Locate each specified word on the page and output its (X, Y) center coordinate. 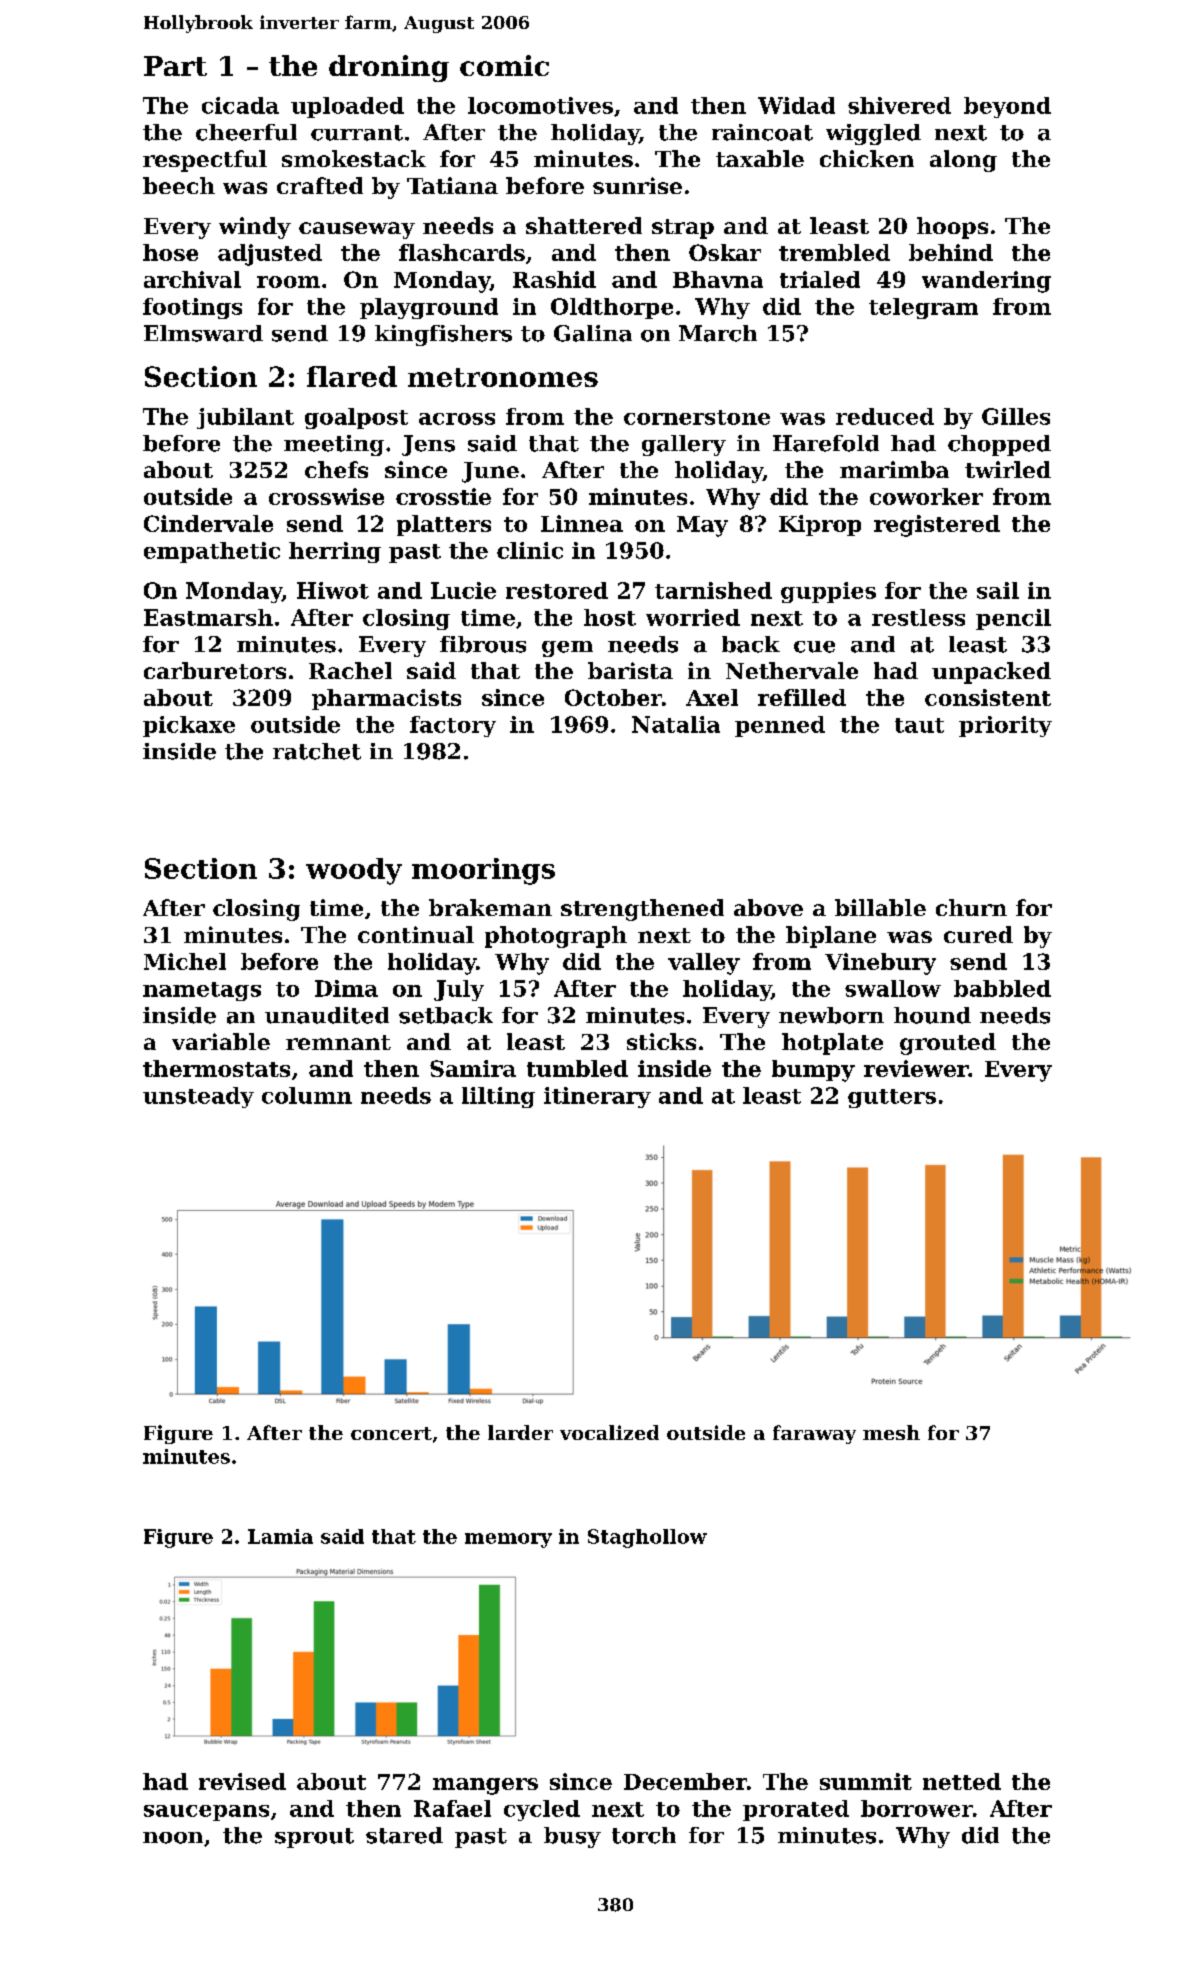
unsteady (198, 1097)
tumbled (577, 1068)
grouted (948, 1044)
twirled (1008, 469)
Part (175, 66)
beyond (1007, 107)
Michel (185, 961)
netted (962, 1781)
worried (693, 617)
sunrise (637, 185)
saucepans (206, 1813)
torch (644, 1835)
